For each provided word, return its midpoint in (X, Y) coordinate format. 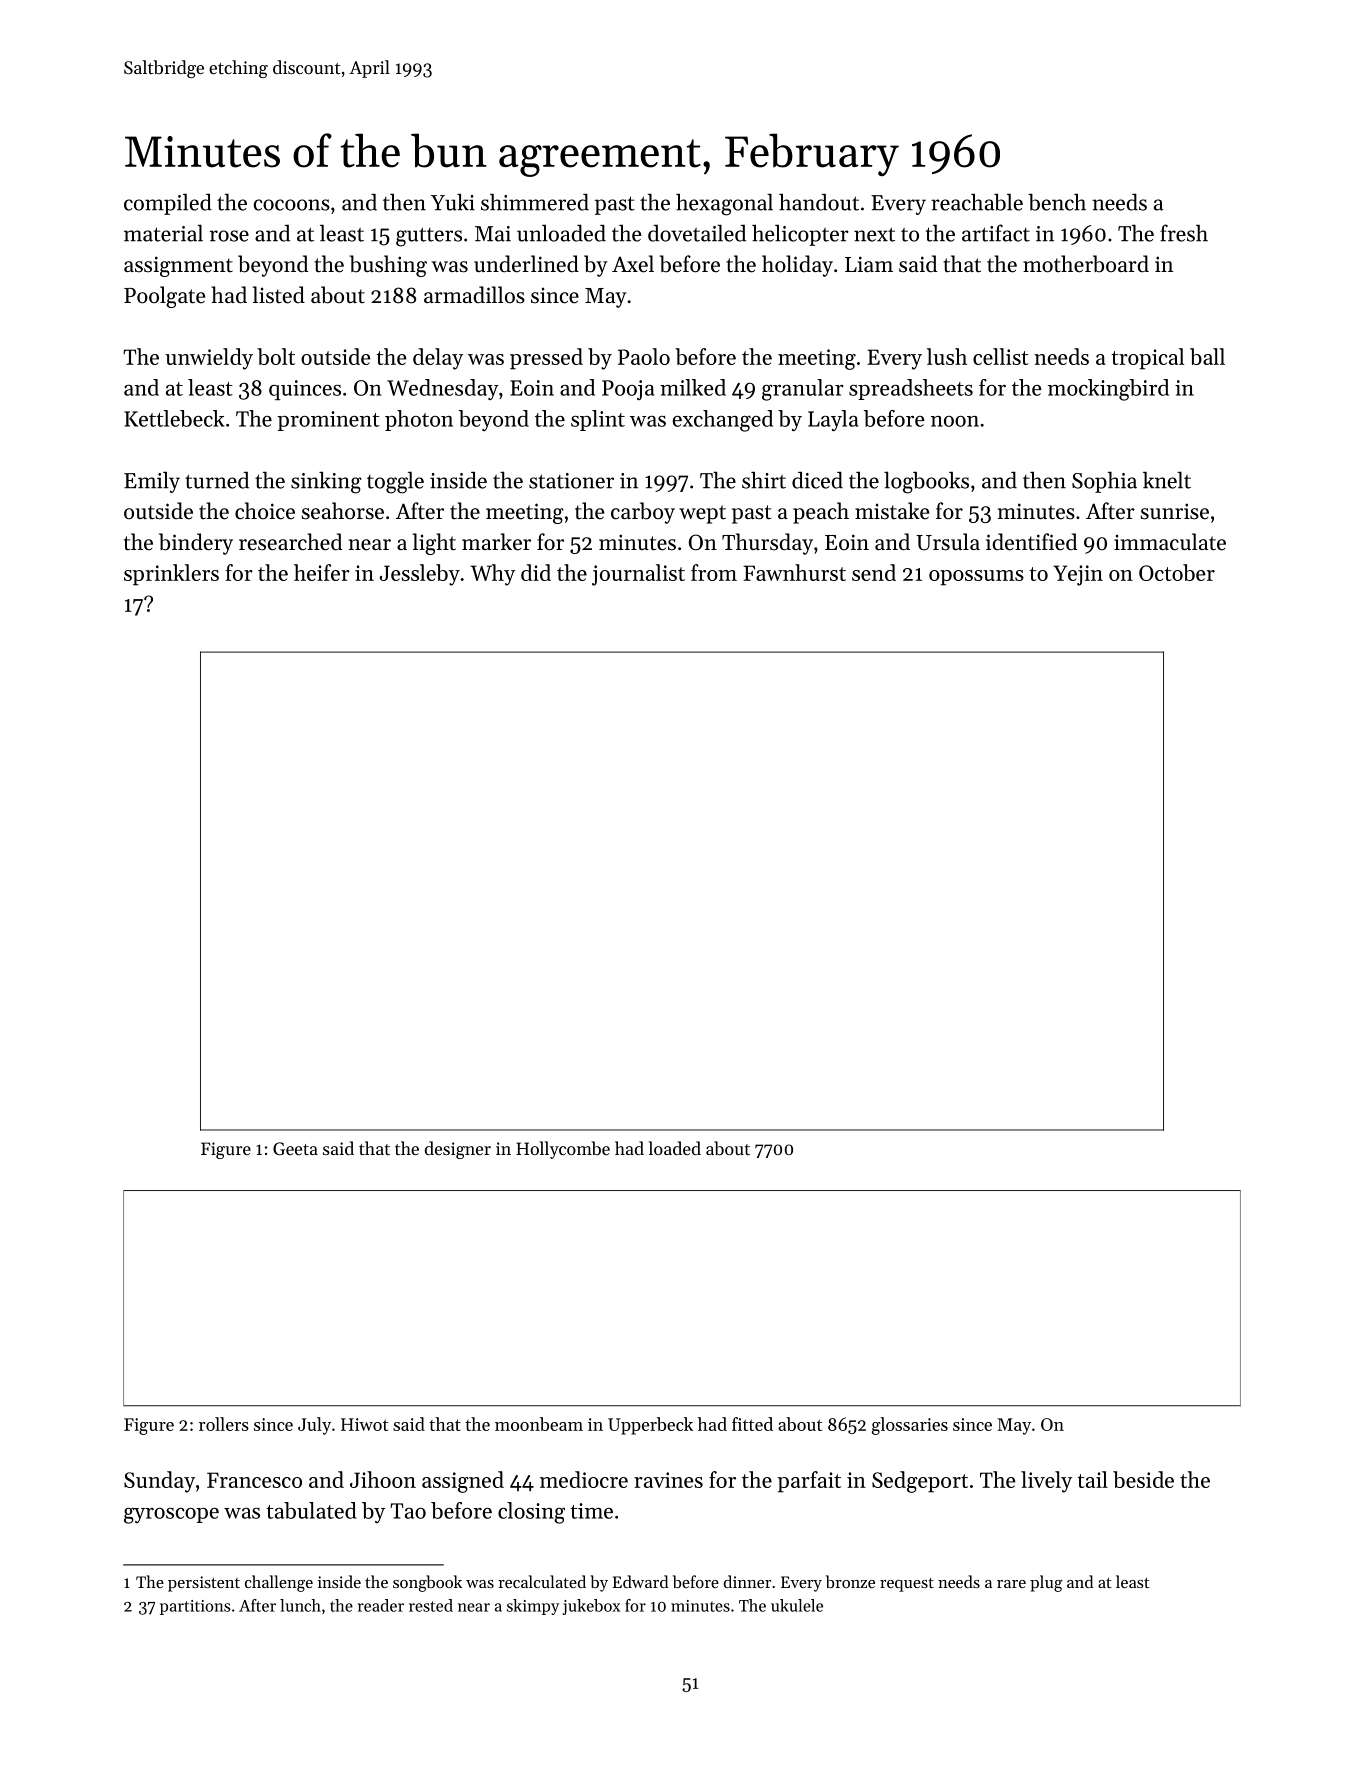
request (907, 1585)
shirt (764, 480)
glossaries (910, 1426)
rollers (224, 1424)
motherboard (1086, 264)
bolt (276, 356)
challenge (279, 1583)
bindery (196, 544)
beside (1143, 1479)
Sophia (1104, 482)
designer (458, 1150)
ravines (668, 1480)
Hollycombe (563, 1150)
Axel (633, 264)
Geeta (295, 1148)
